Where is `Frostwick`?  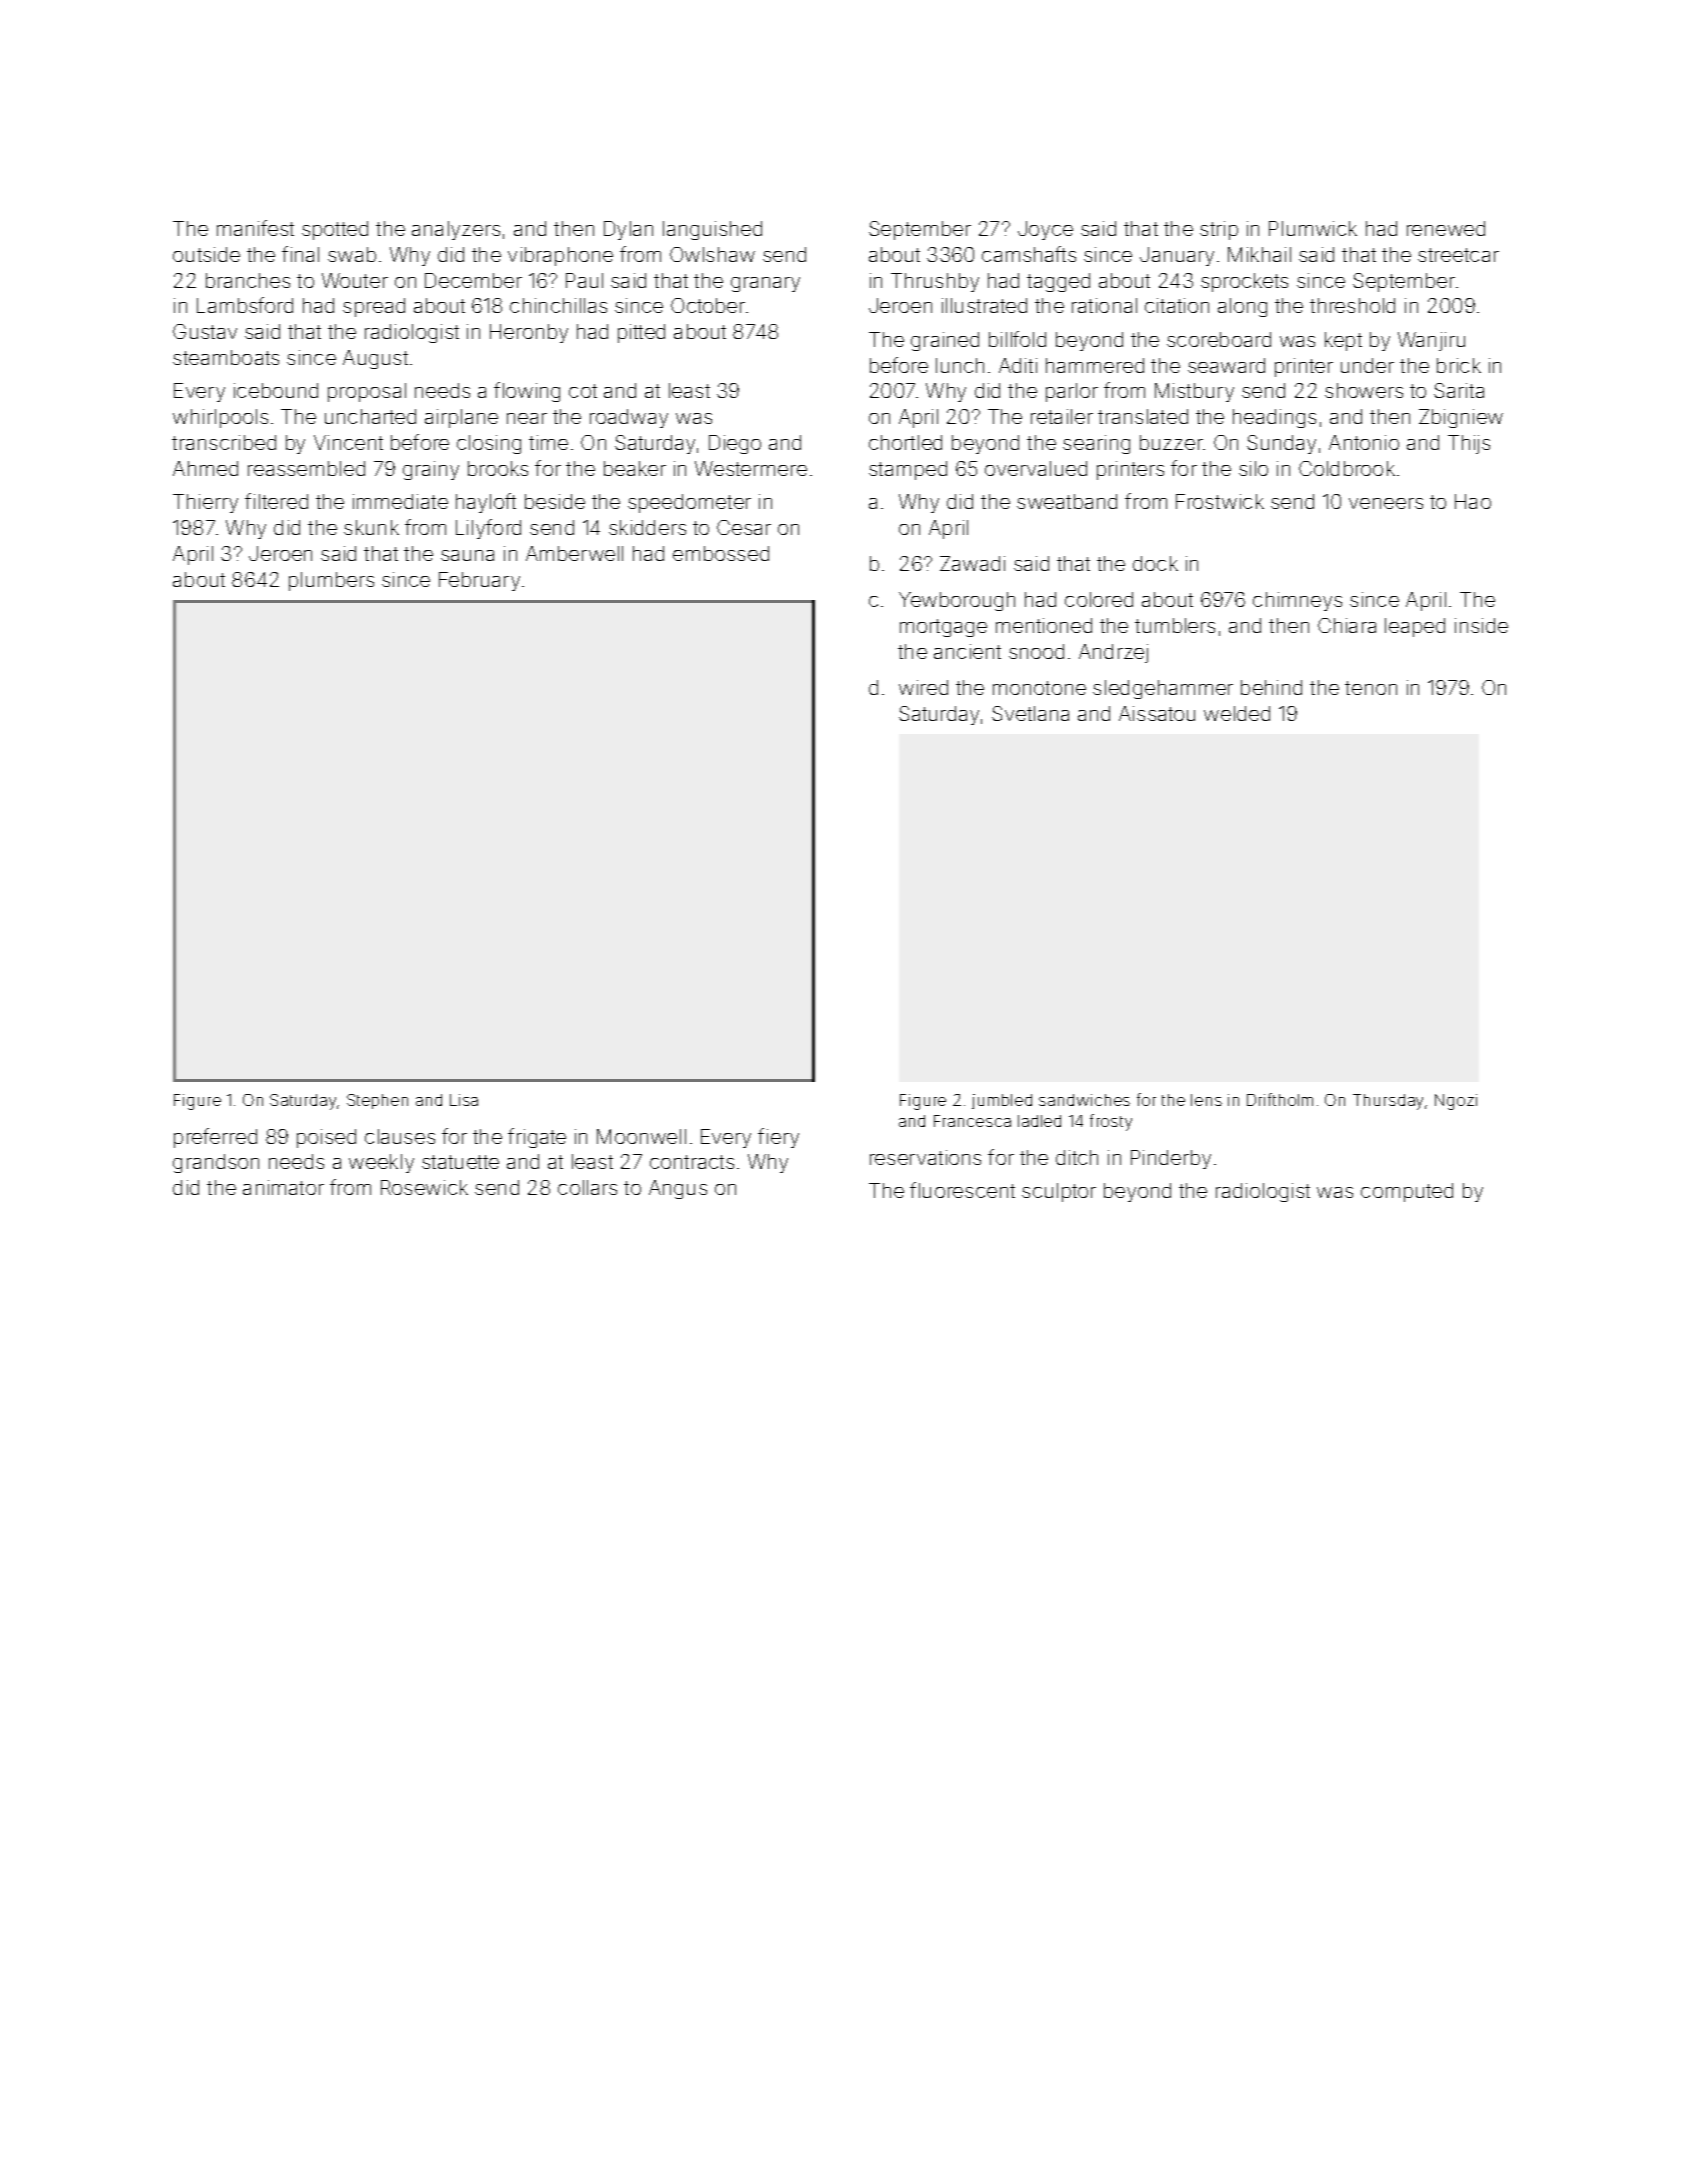 Frostwick is located at coordinates (1220, 501).
